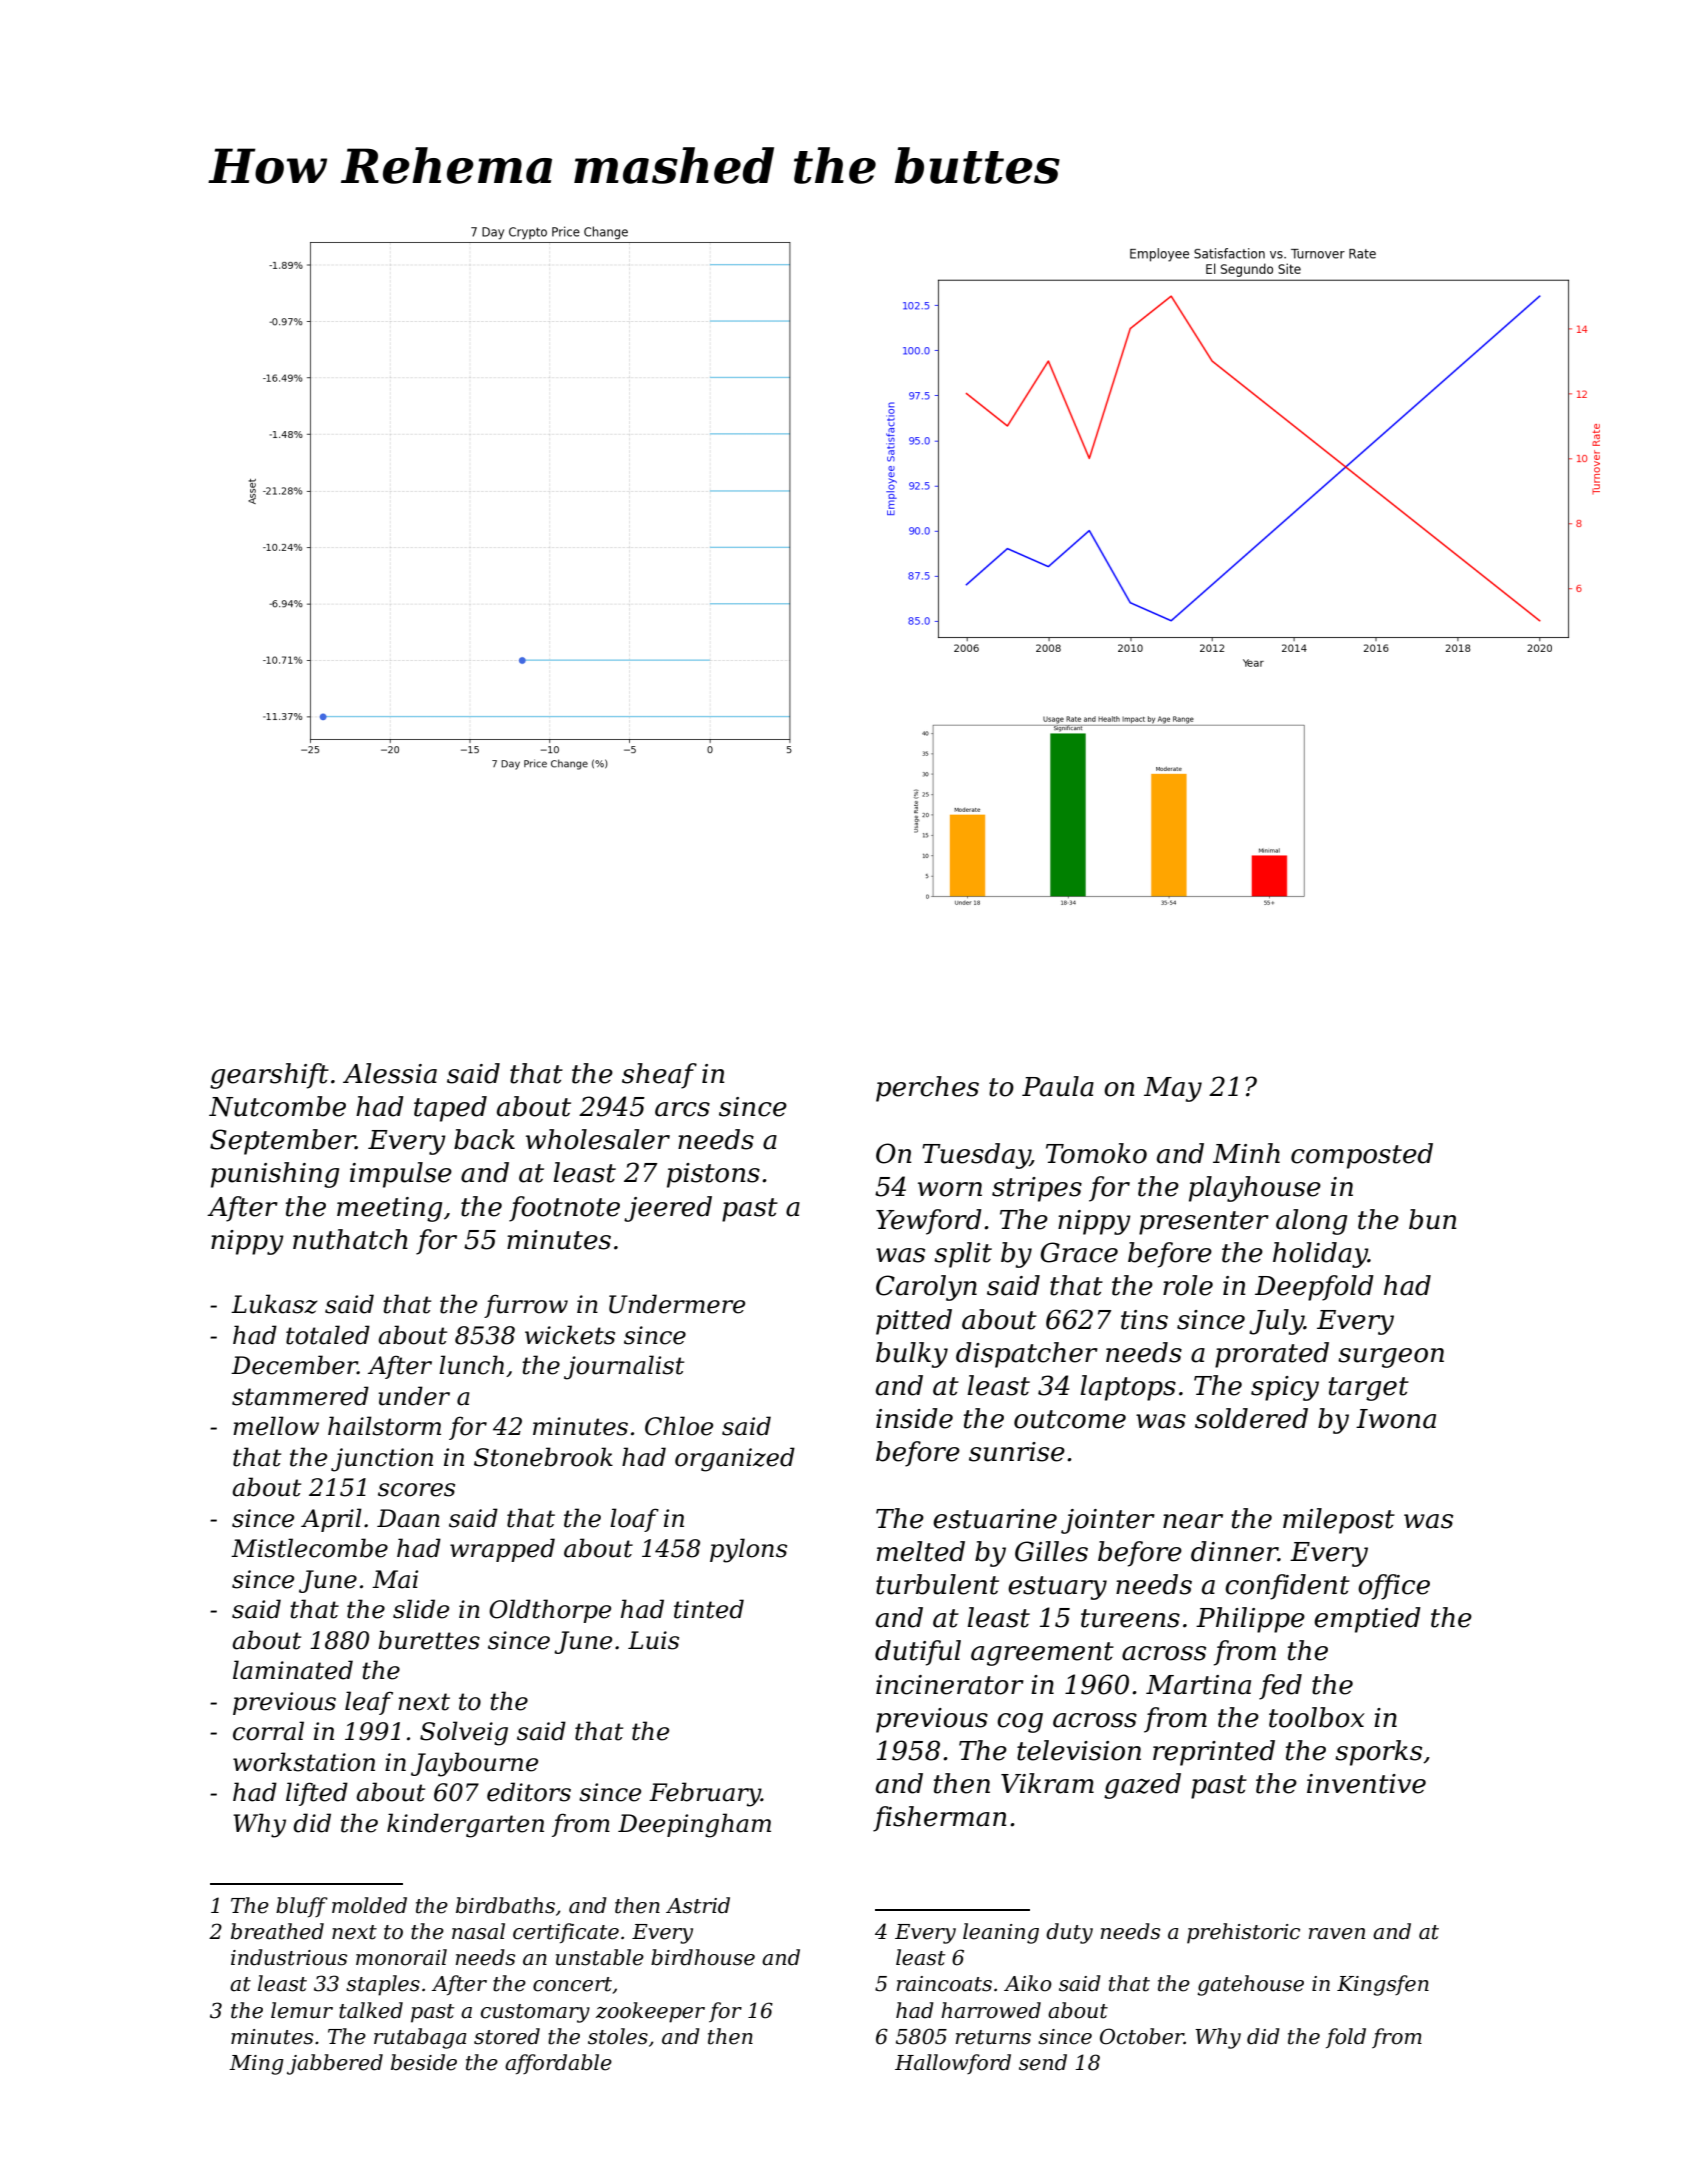 The height and width of the document is (2178, 1683). I want to click on Solveig, so click(464, 1733).
